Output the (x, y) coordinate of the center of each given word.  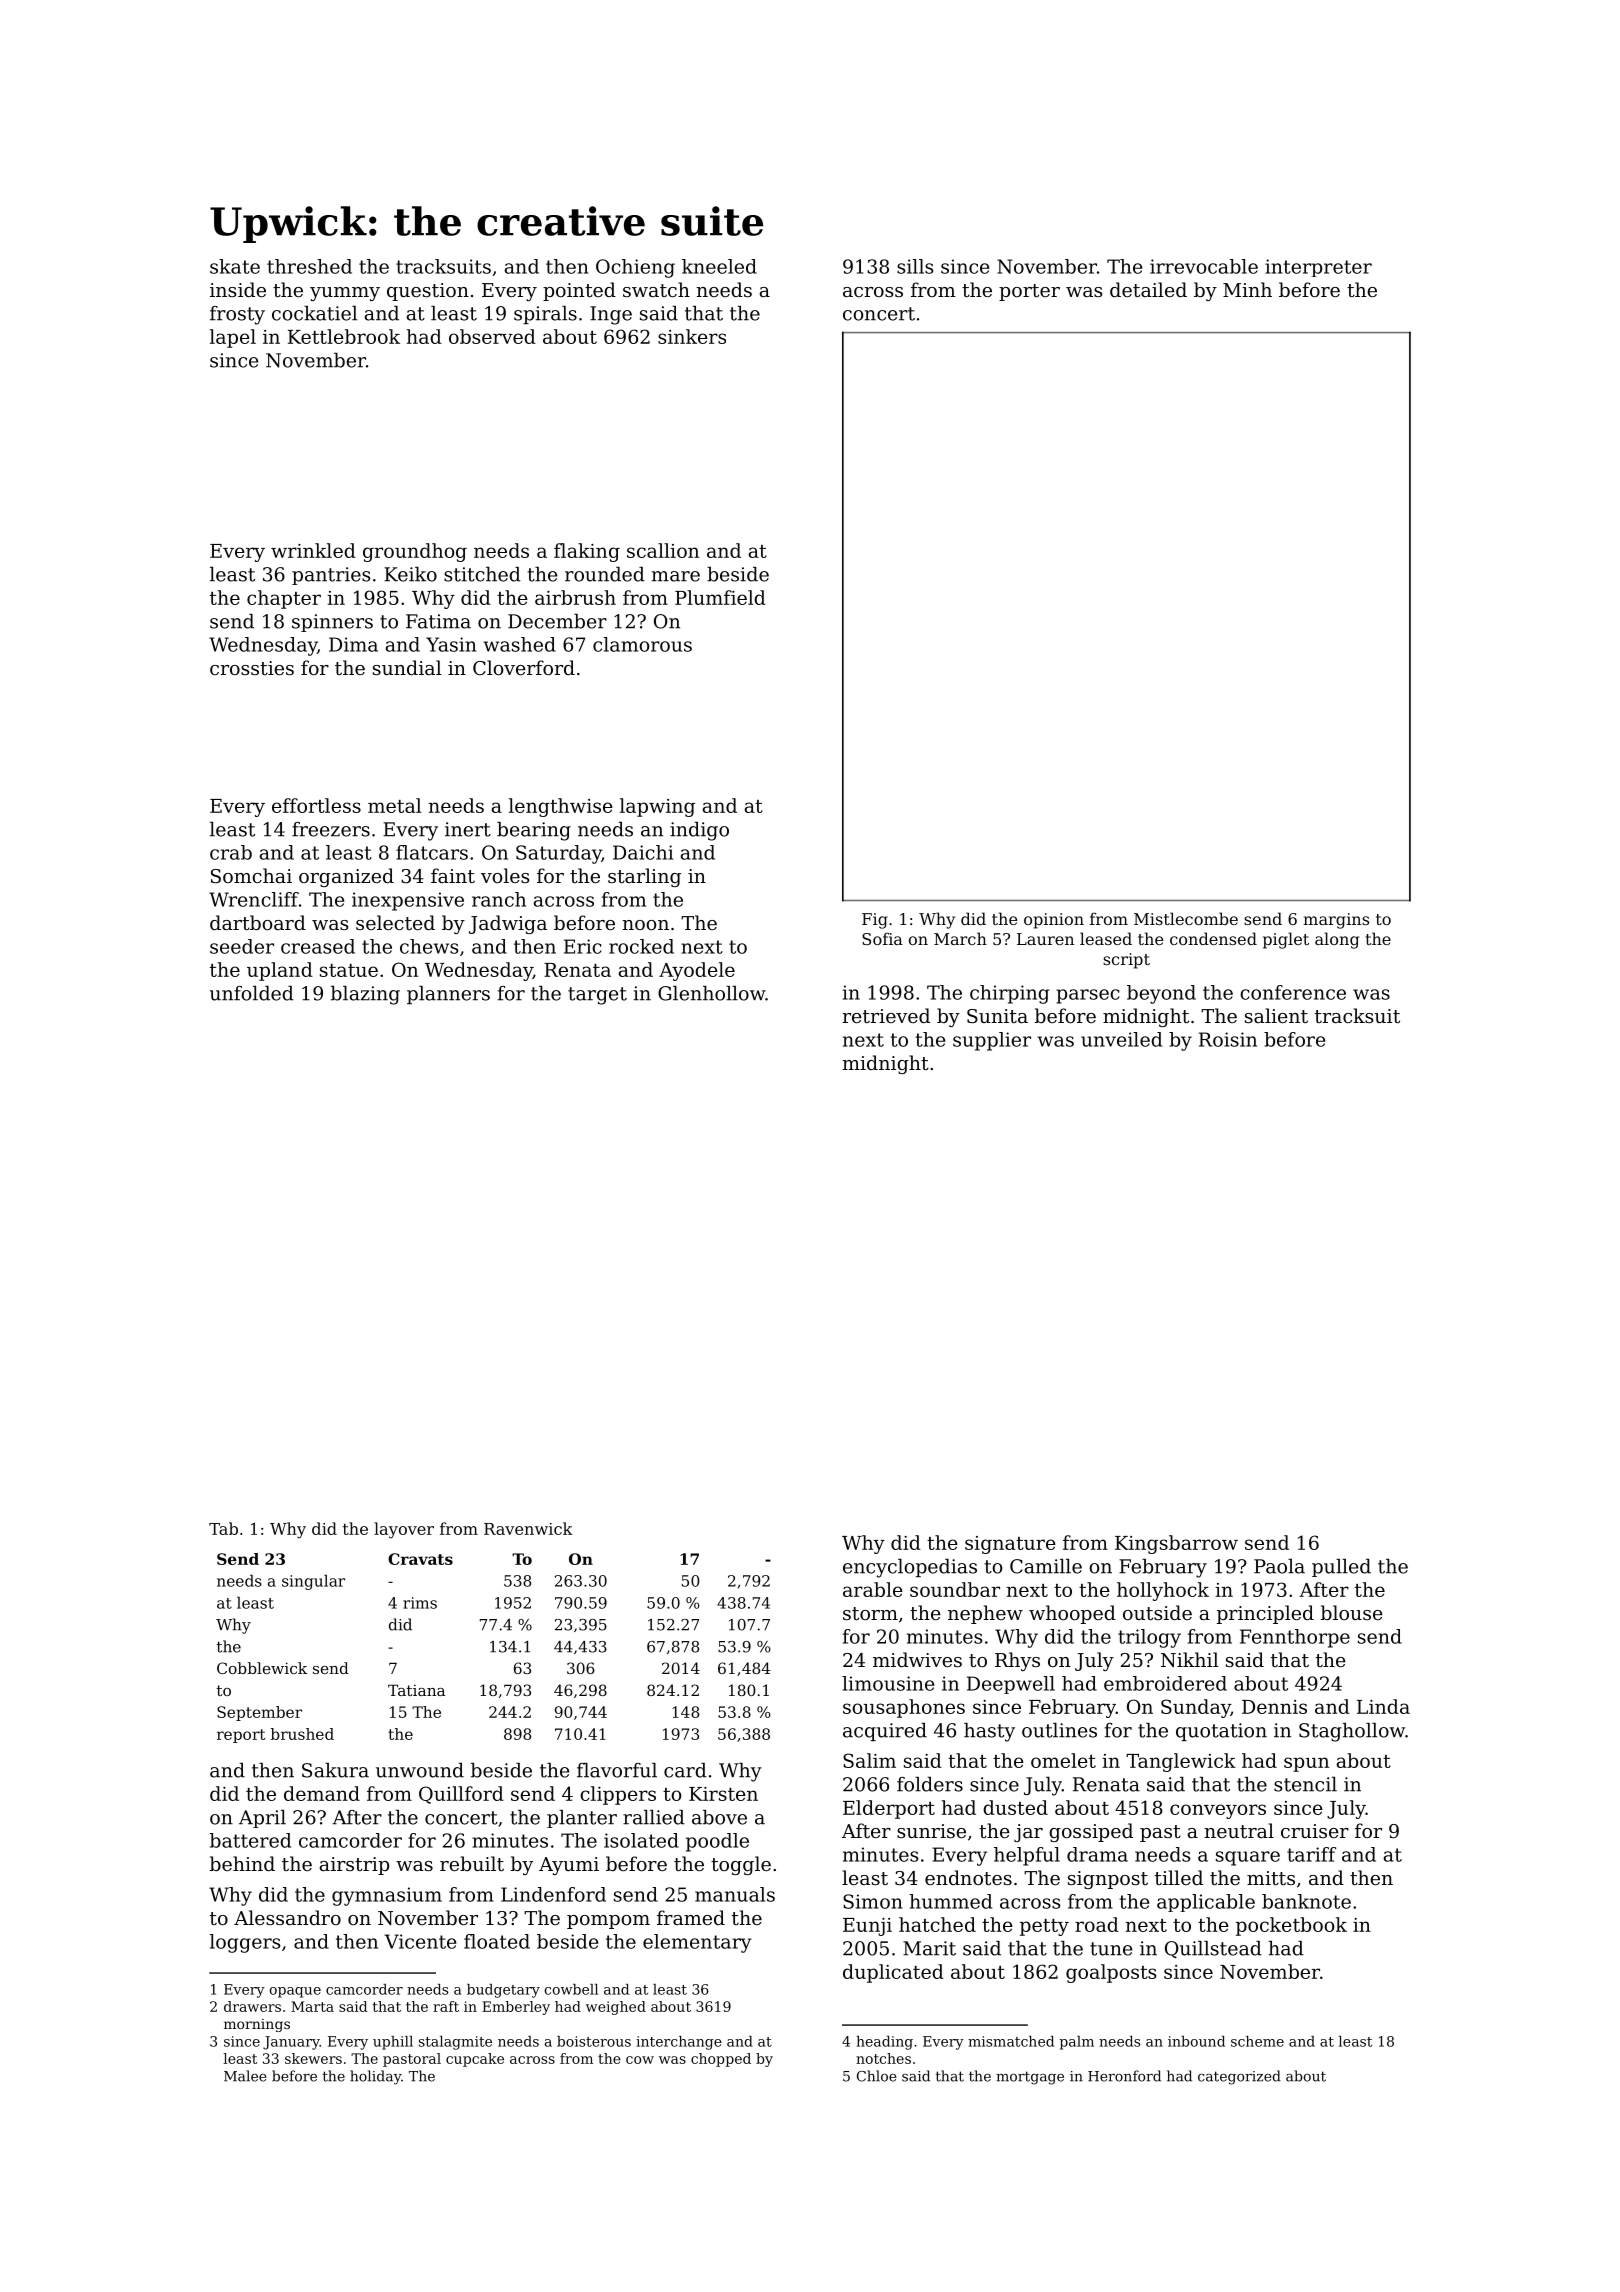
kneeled (719, 266)
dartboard (258, 922)
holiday (375, 2077)
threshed (309, 266)
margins (1336, 921)
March (960, 938)
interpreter (1318, 268)
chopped (721, 2060)
